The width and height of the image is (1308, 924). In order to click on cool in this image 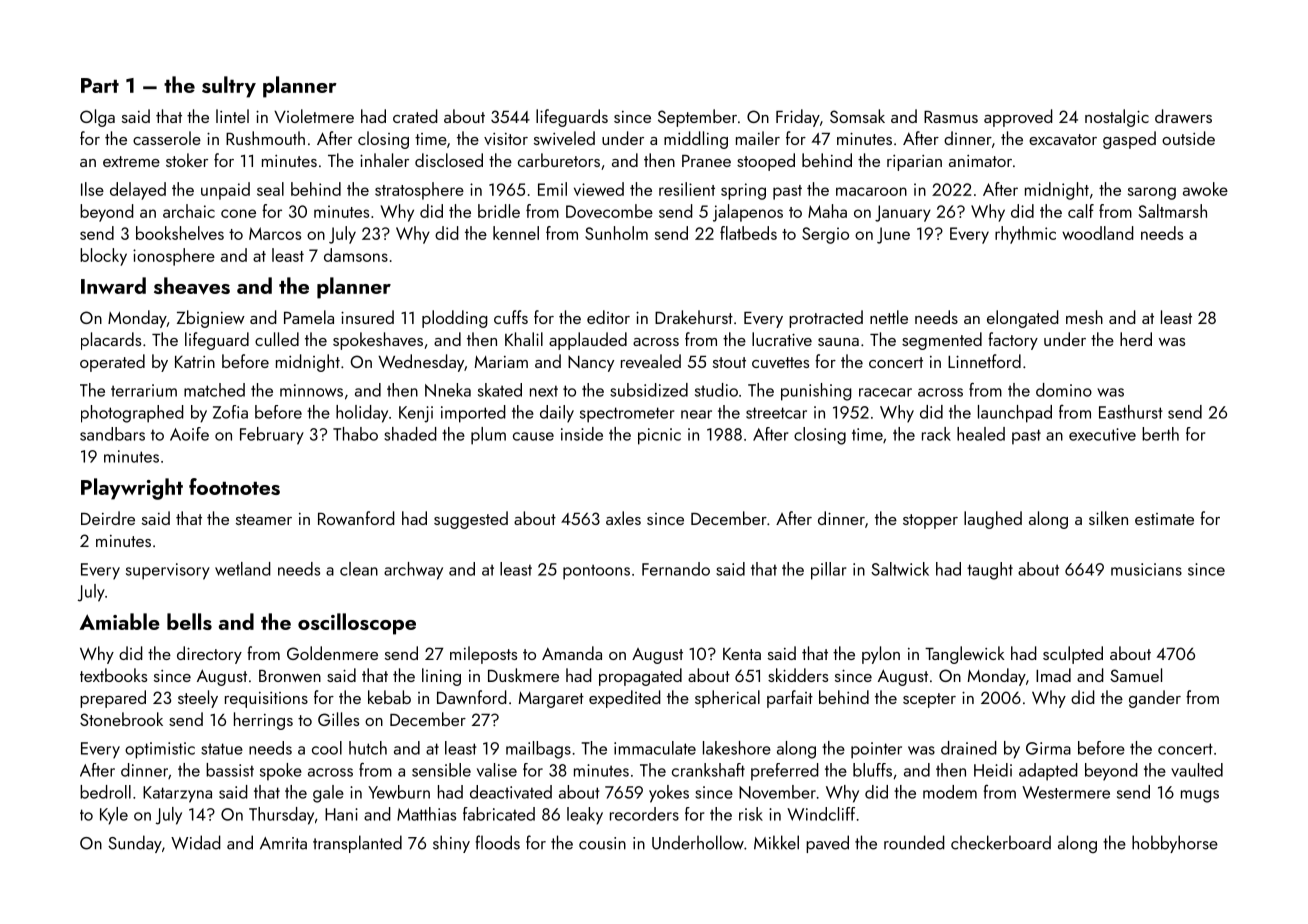, I will do `click(327, 748)`.
